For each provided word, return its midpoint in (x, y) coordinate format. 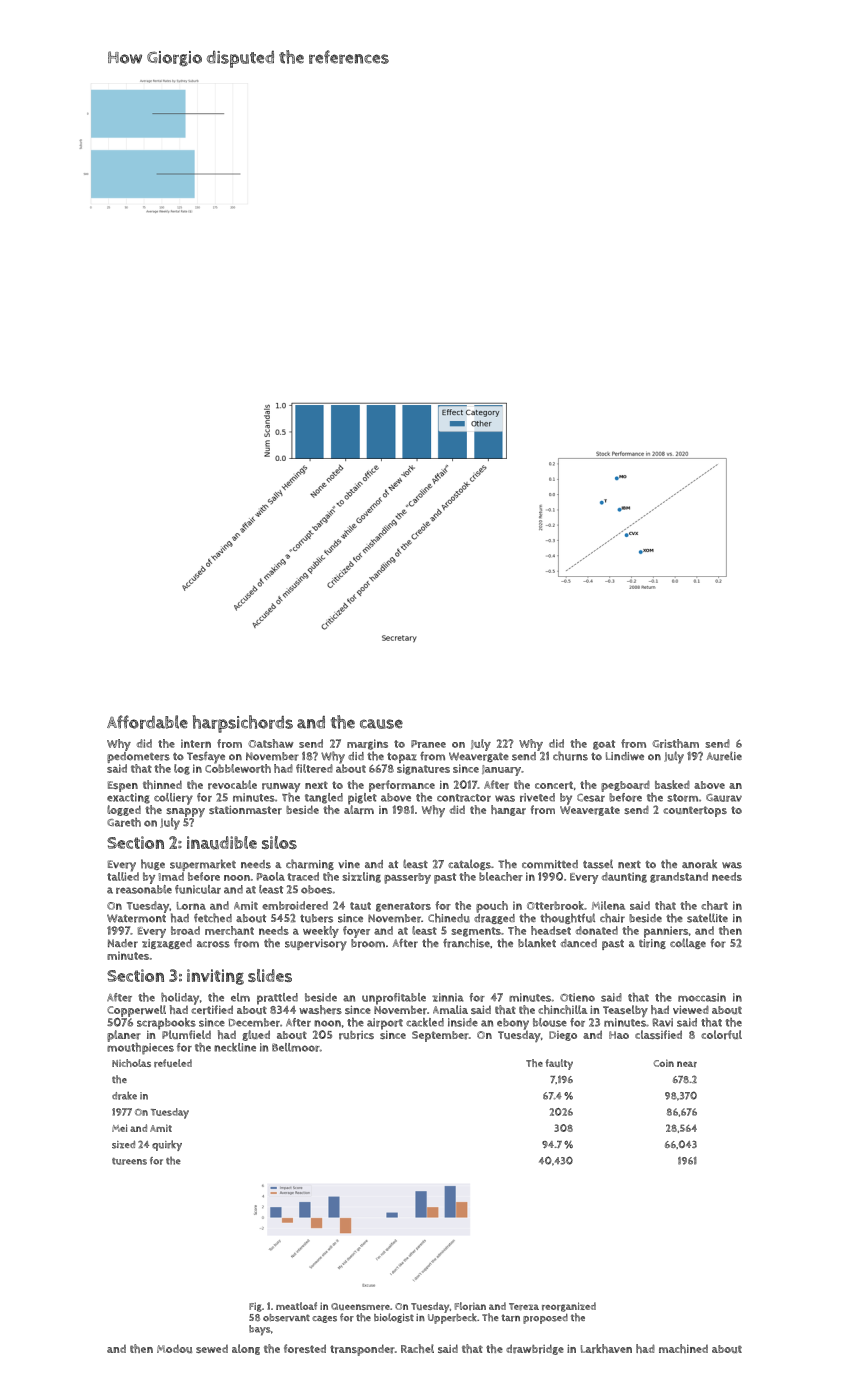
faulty (559, 1064)
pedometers (138, 757)
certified (212, 1010)
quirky (167, 1145)
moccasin (702, 997)
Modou (174, 1348)
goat (604, 745)
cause (381, 724)
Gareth (124, 822)
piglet (362, 799)
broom (368, 943)
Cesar (591, 798)
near (687, 1064)
